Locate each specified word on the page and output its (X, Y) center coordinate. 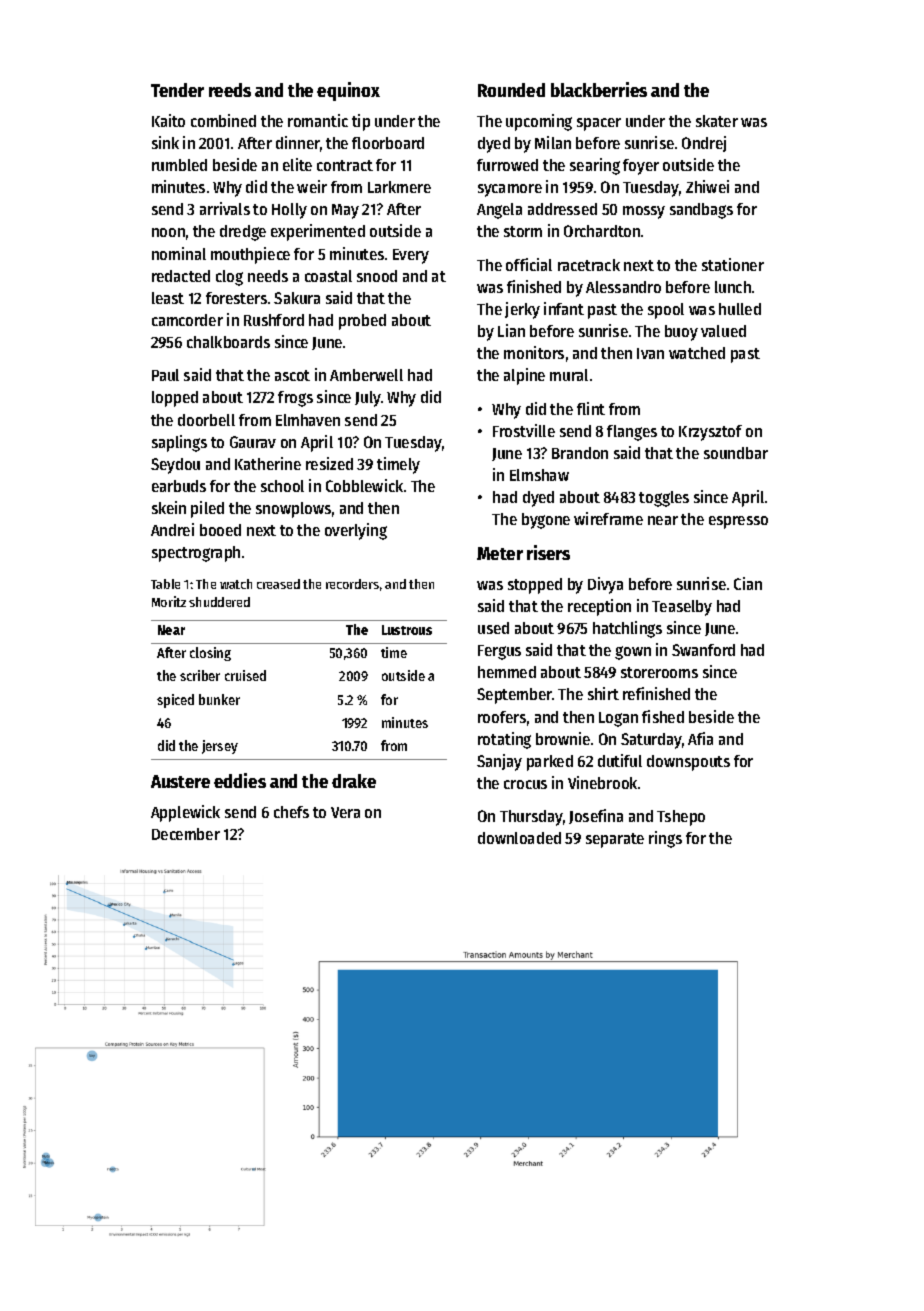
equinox (348, 91)
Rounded (511, 90)
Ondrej (704, 144)
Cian (748, 583)
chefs (291, 812)
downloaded (519, 838)
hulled (740, 309)
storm (523, 231)
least (168, 298)
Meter (500, 553)
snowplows (293, 510)
